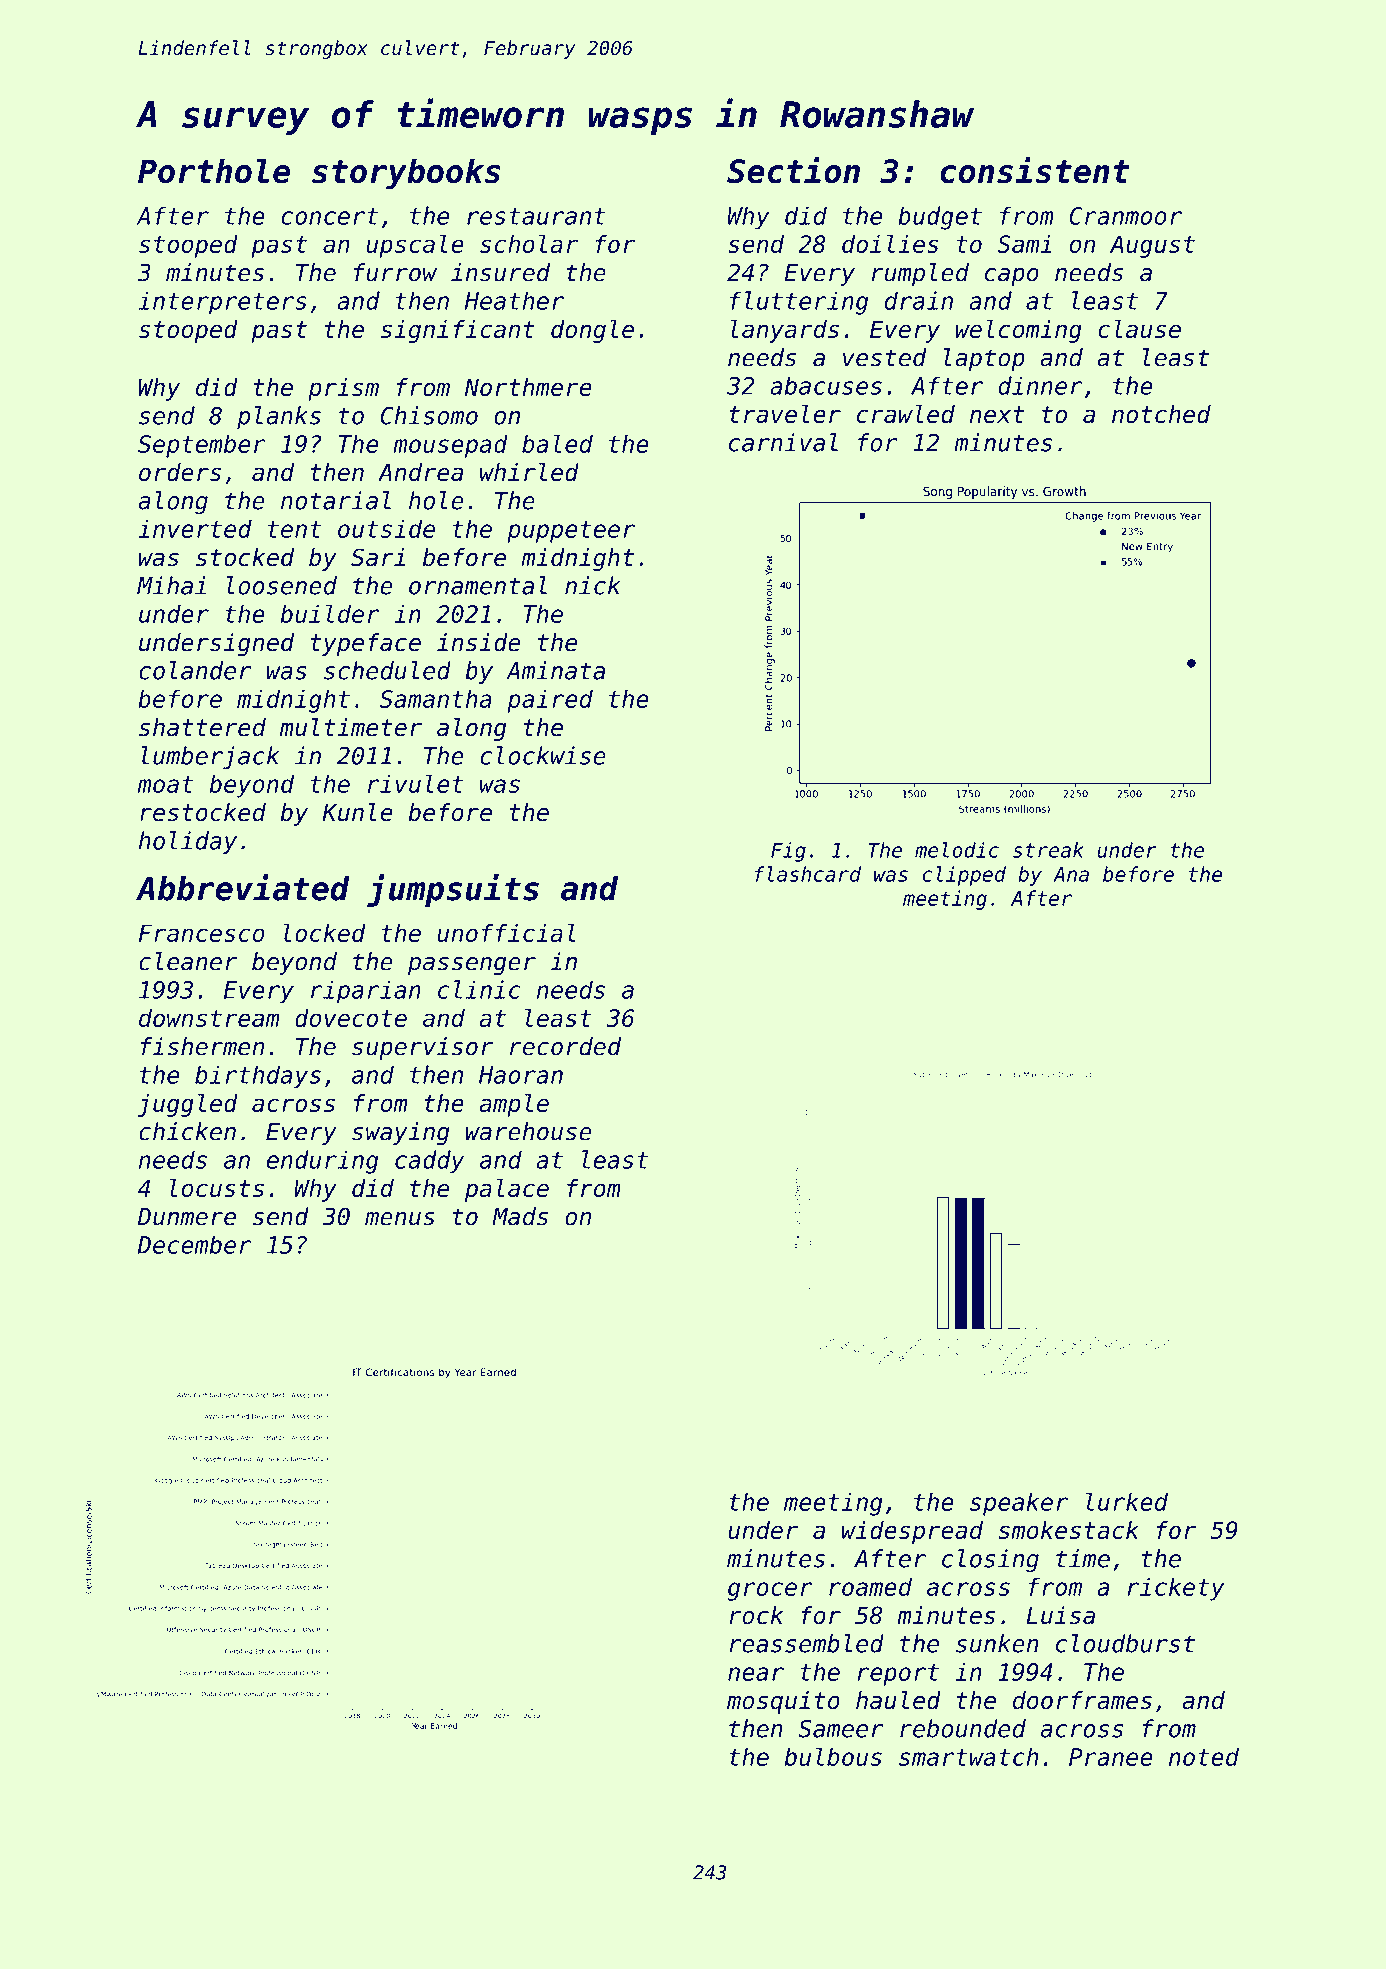 Image resolution: width=1386 pixels, height=1969 pixels. What do you see at coordinates (1204, 1756) in the image?
I see `noted` at bounding box center [1204, 1756].
